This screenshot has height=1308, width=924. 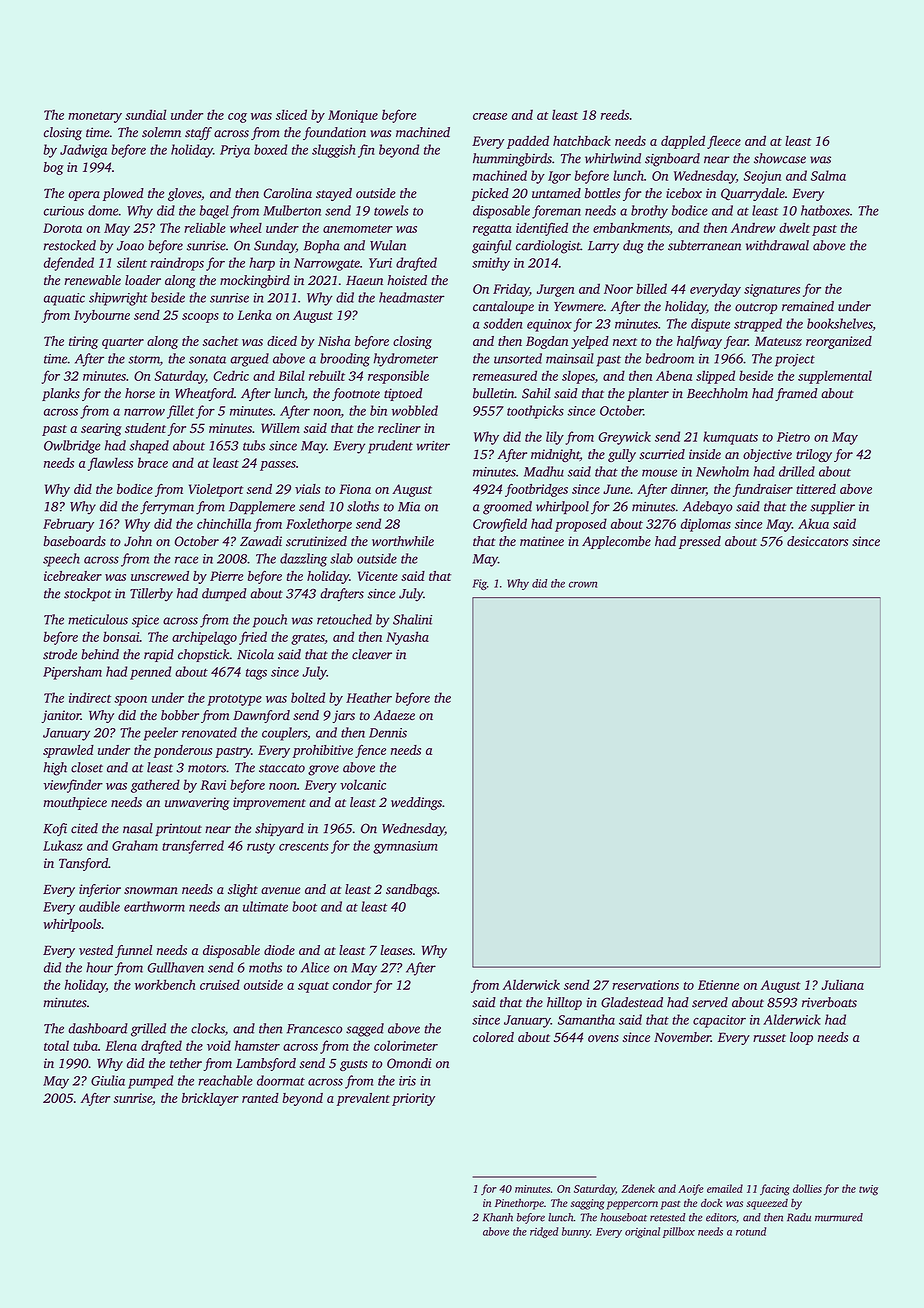 What do you see at coordinates (564, 1003) in the screenshot?
I see `hilltop` at bounding box center [564, 1003].
